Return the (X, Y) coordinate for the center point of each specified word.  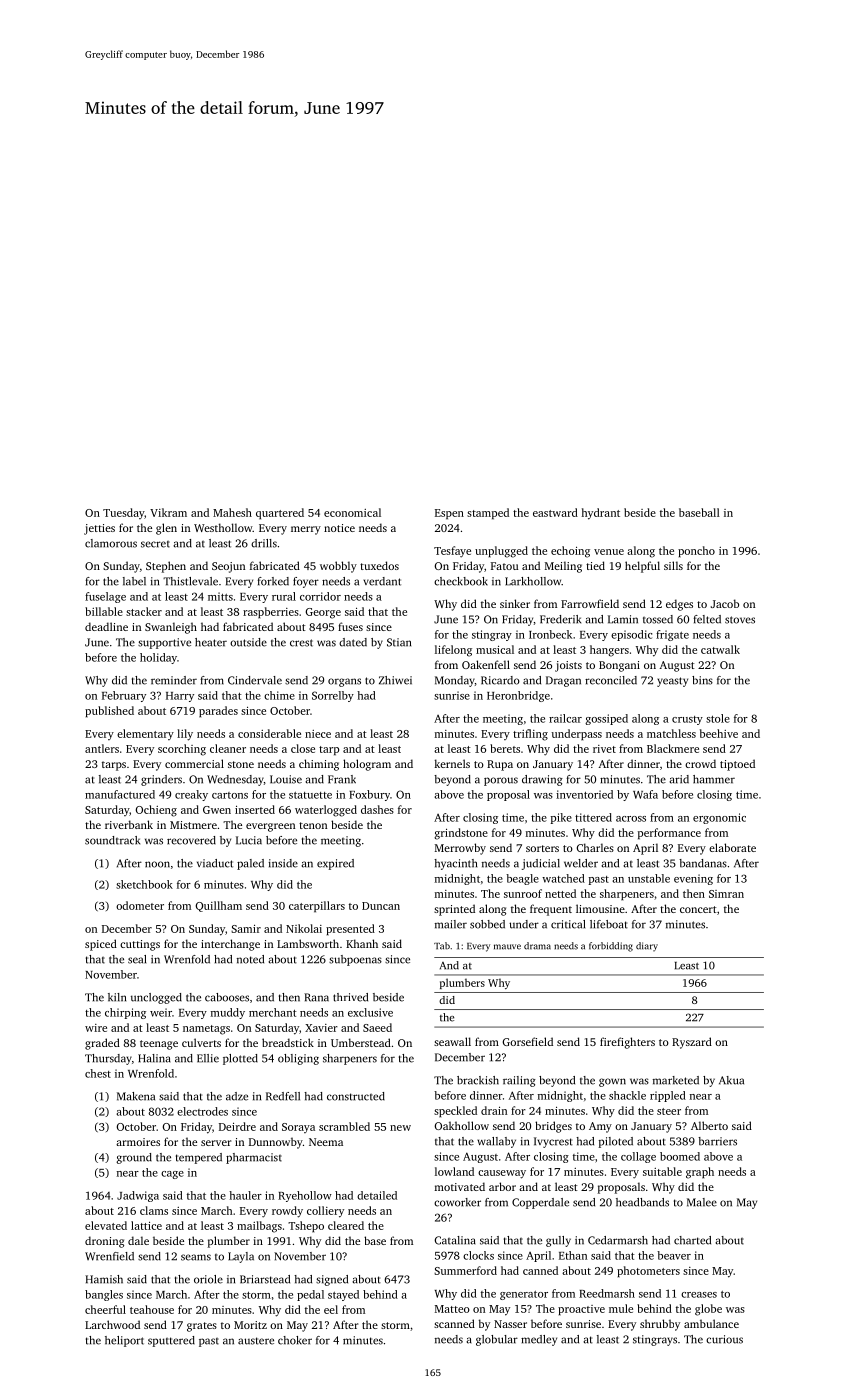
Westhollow (223, 527)
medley (539, 1340)
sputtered (171, 1341)
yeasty (672, 682)
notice (339, 528)
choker (295, 1340)
